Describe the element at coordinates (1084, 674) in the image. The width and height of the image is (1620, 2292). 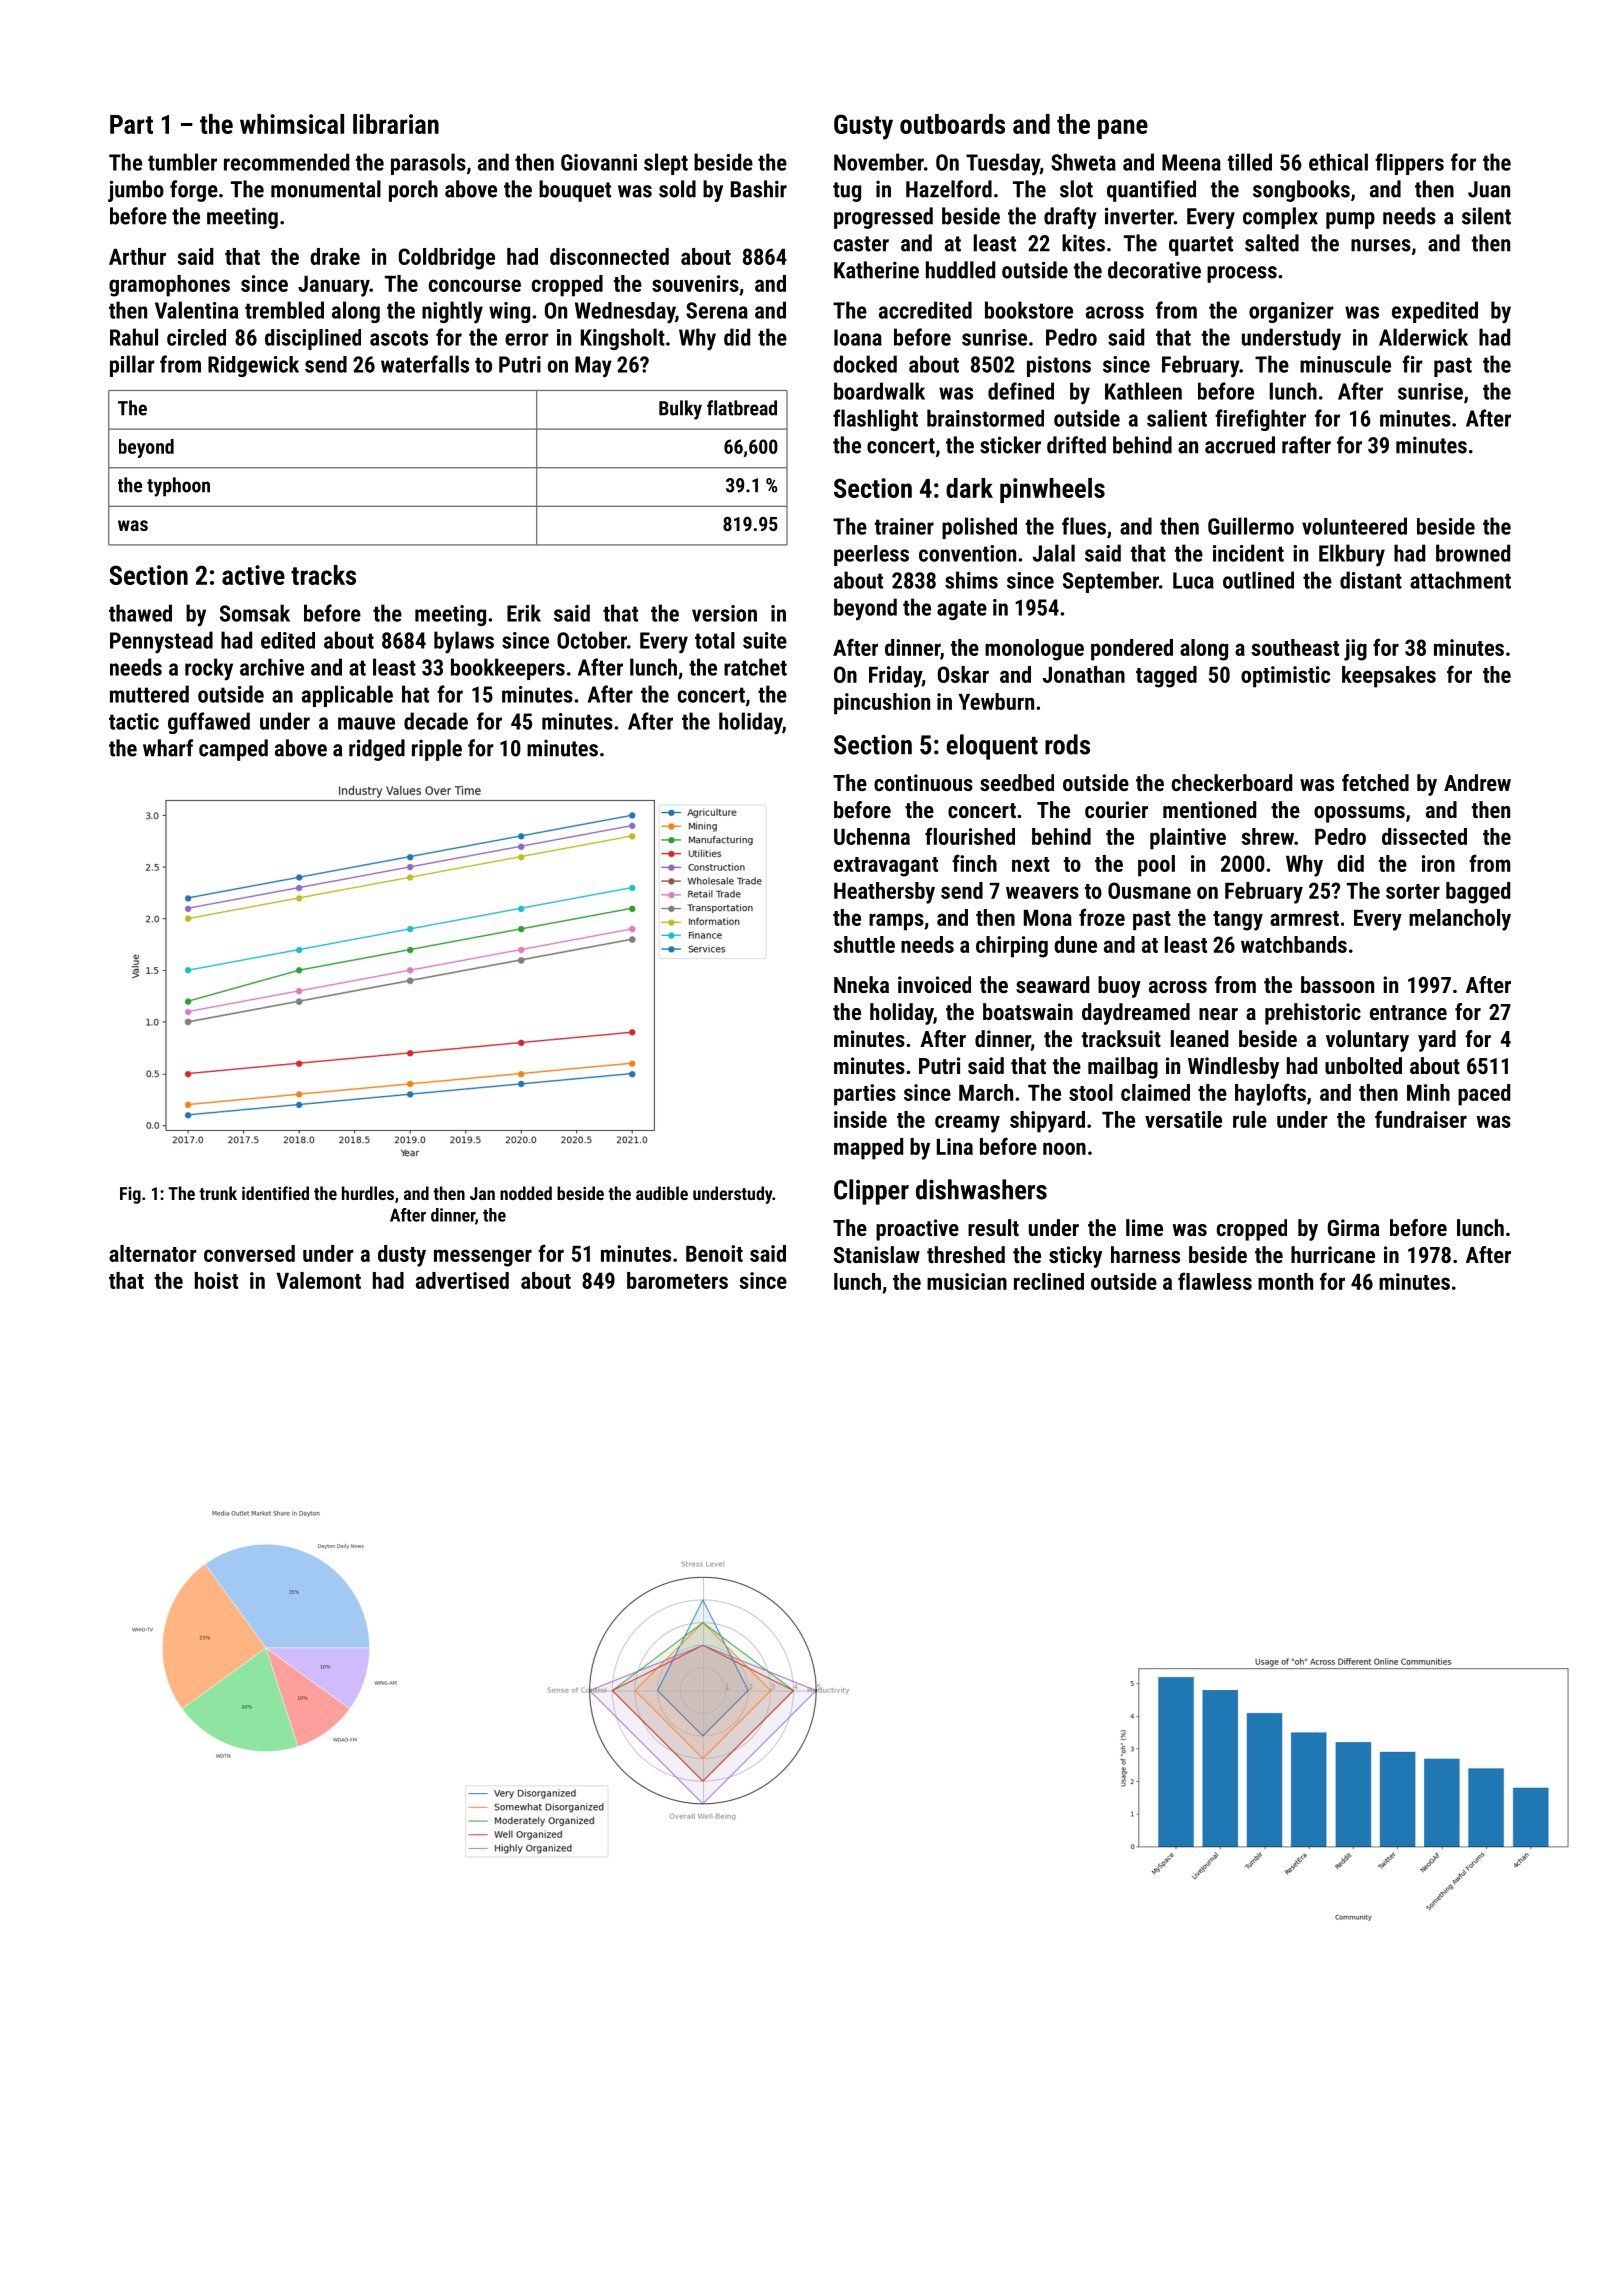
I see `Jonathan` at that location.
